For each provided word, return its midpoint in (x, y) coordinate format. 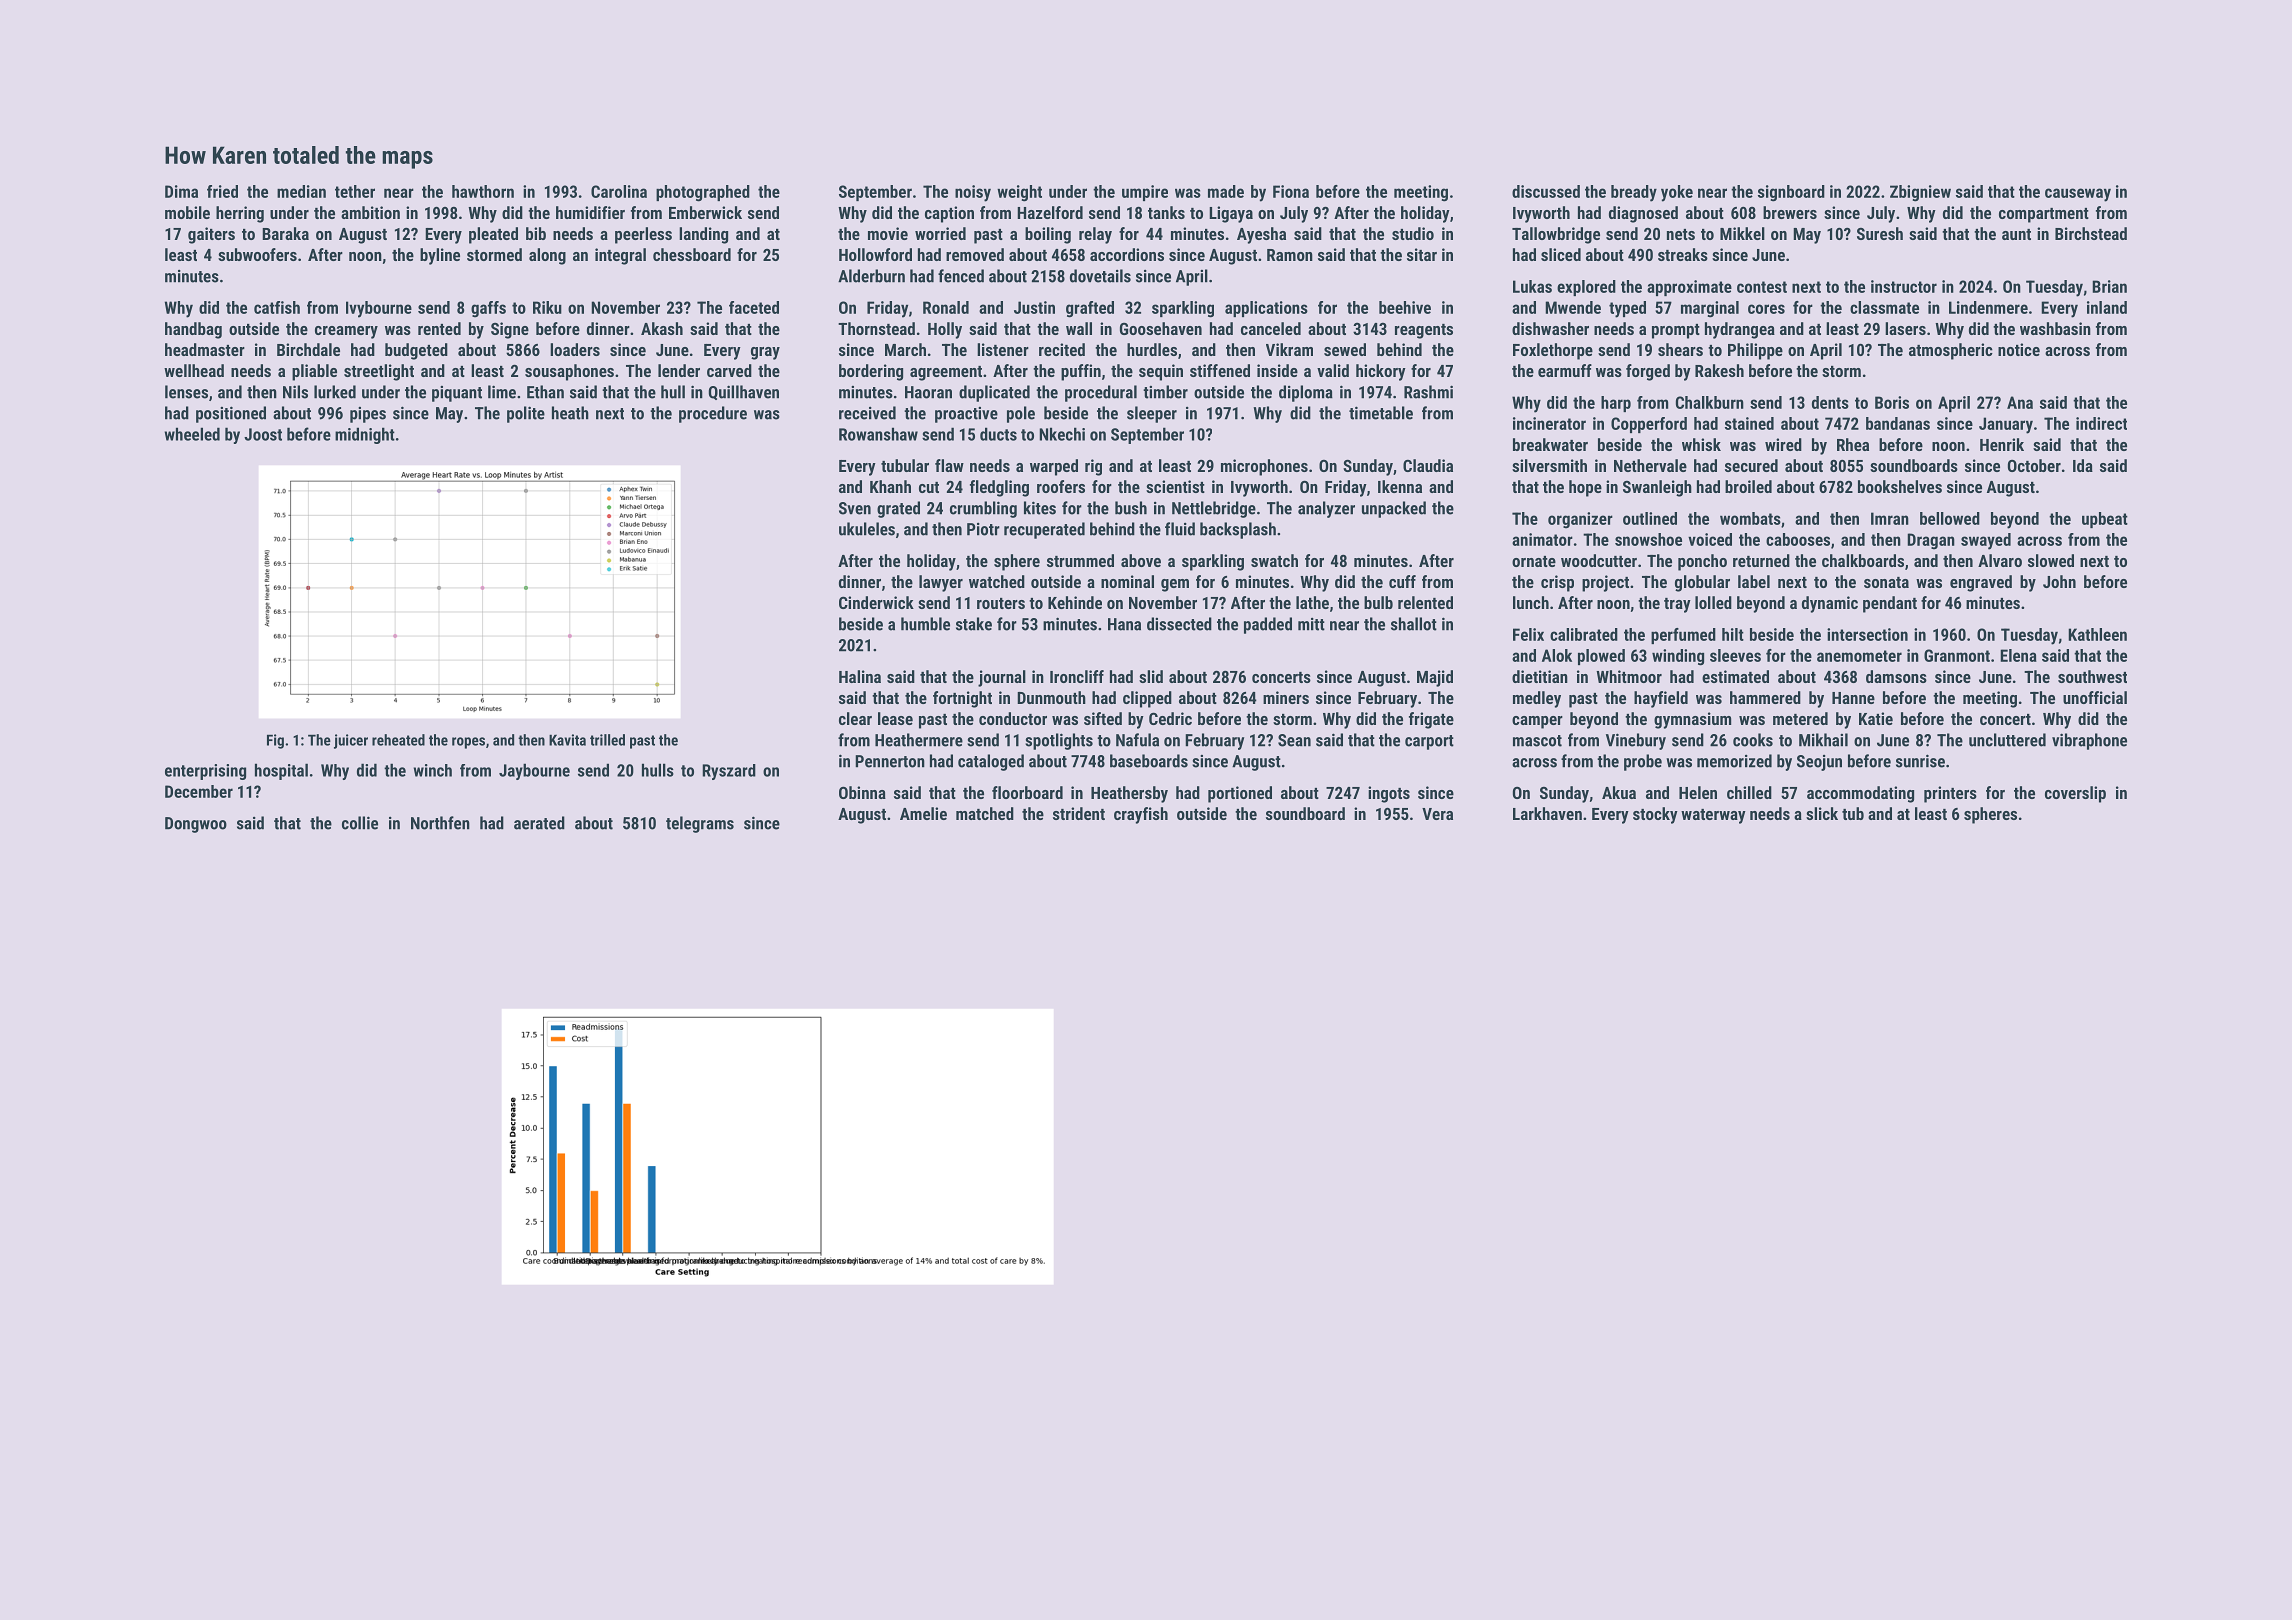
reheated (398, 740)
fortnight (962, 699)
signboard (1791, 193)
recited (1062, 349)
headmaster (205, 349)
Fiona (1291, 191)
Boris (1892, 402)
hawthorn (483, 191)
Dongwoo (196, 825)
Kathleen (2097, 634)
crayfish (1141, 815)
